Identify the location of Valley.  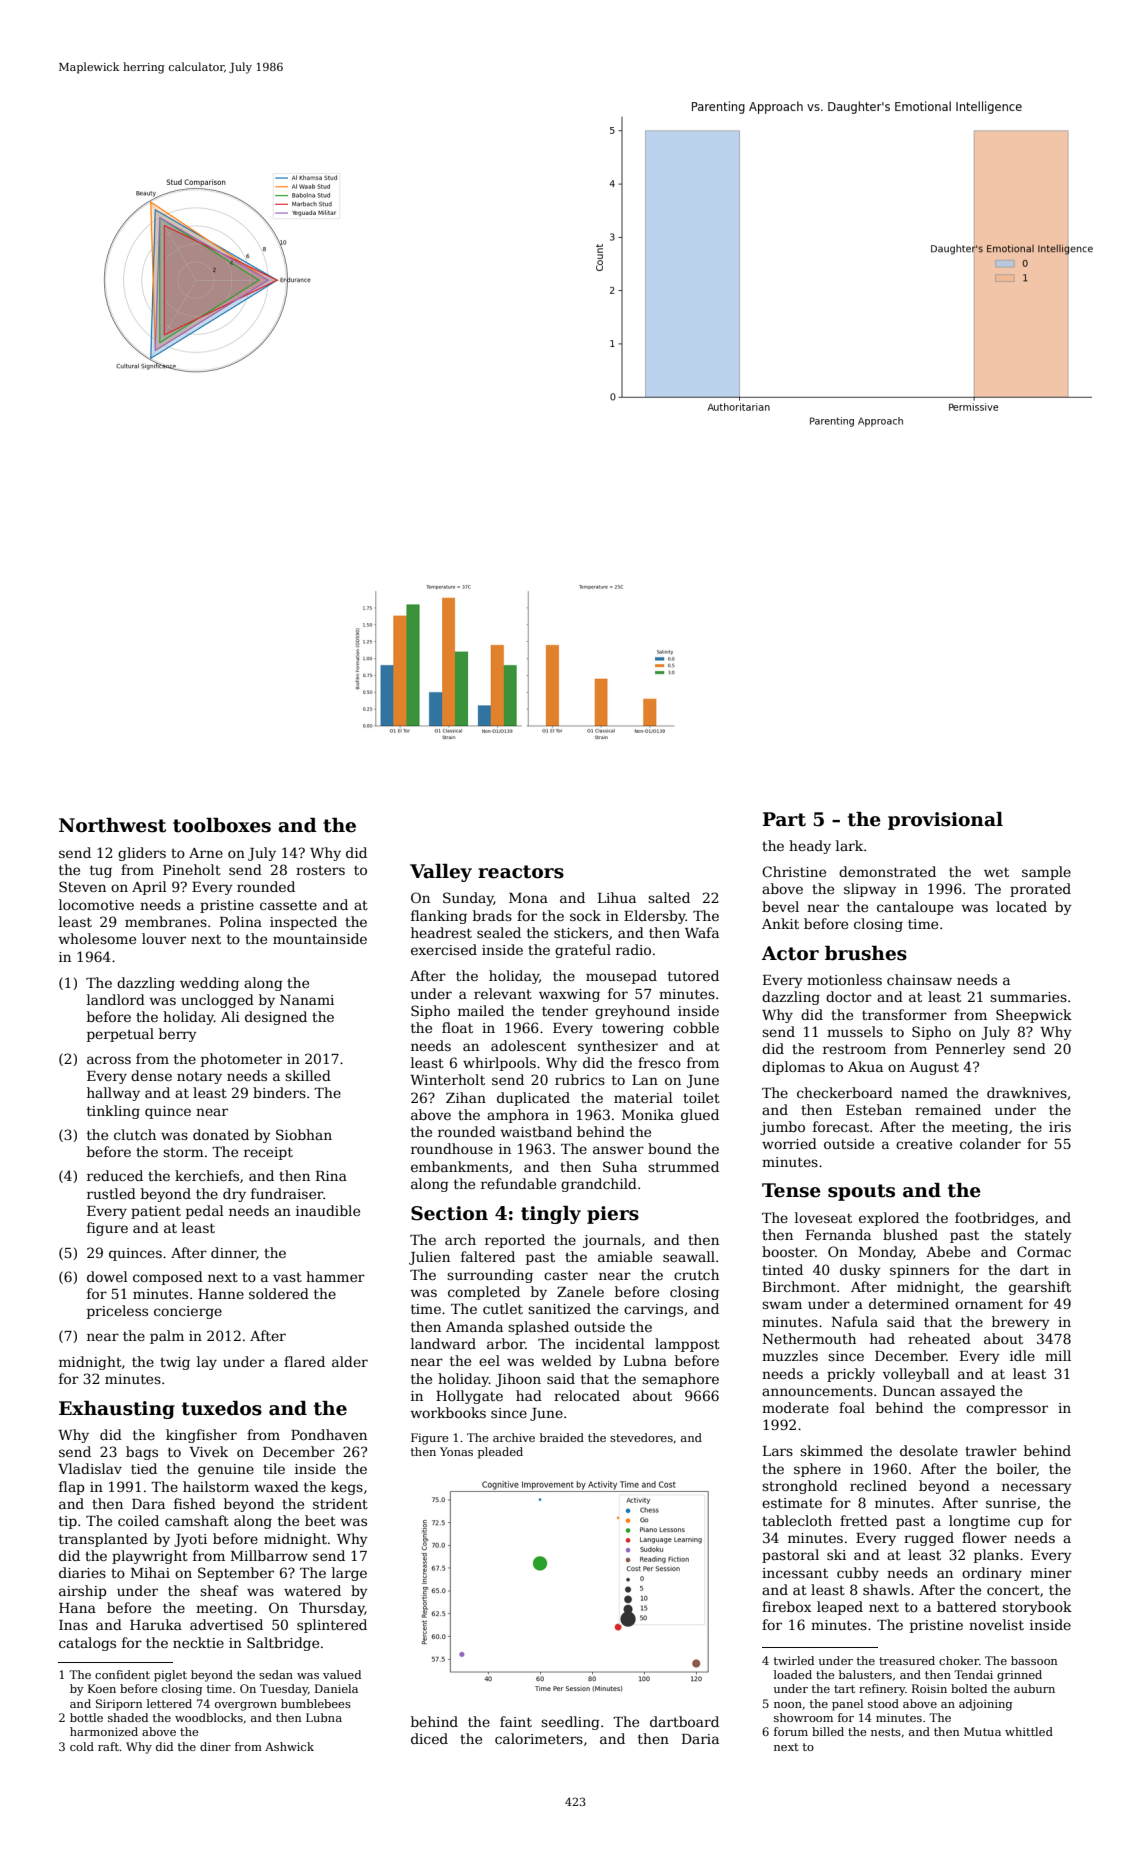
(441, 873).
